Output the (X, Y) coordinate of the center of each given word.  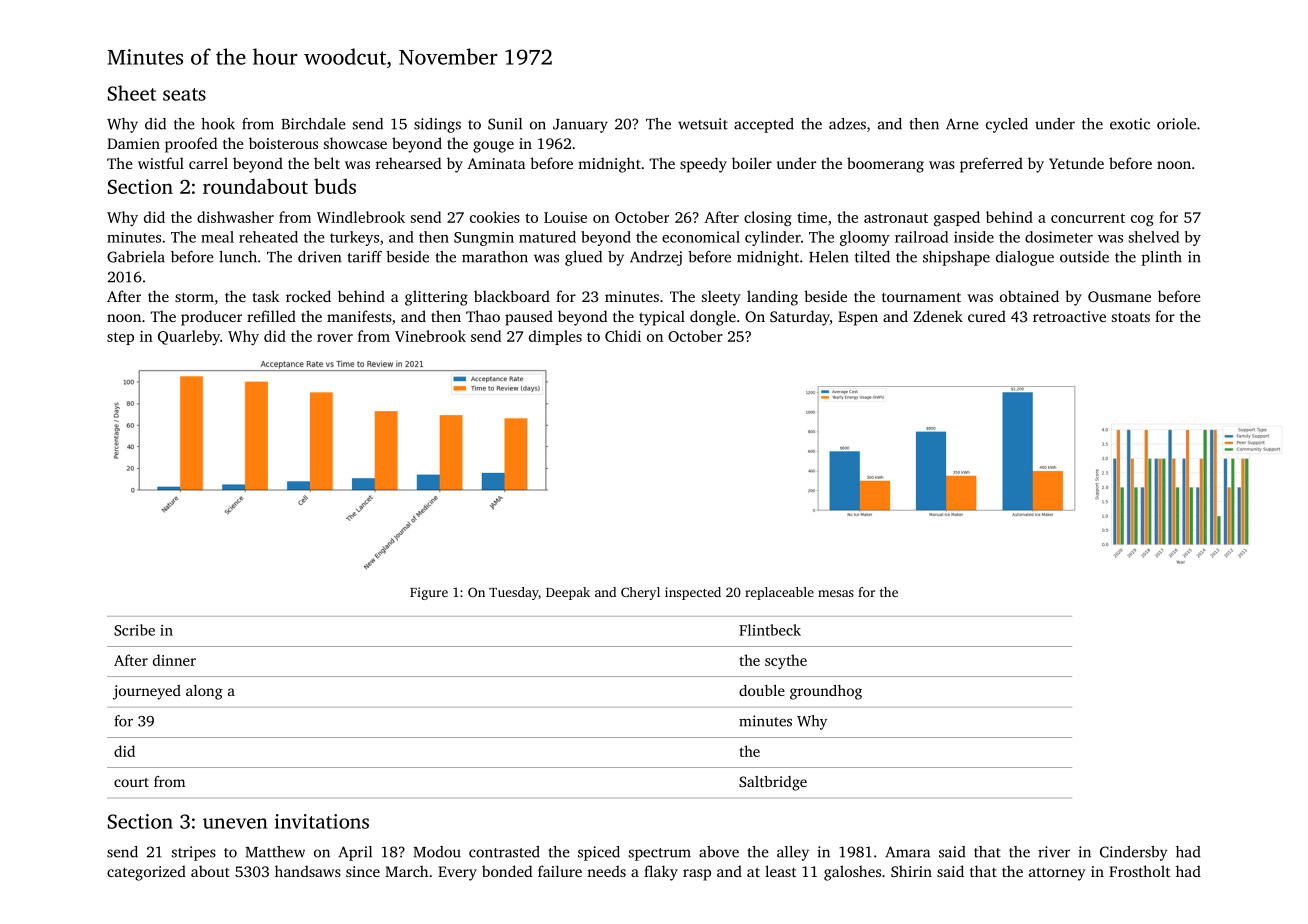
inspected (693, 593)
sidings (437, 125)
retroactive (1069, 316)
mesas (836, 593)
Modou (437, 852)
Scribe (134, 630)
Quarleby (189, 337)
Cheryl (640, 593)
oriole (1176, 124)
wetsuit (703, 124)
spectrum (660, 854)
